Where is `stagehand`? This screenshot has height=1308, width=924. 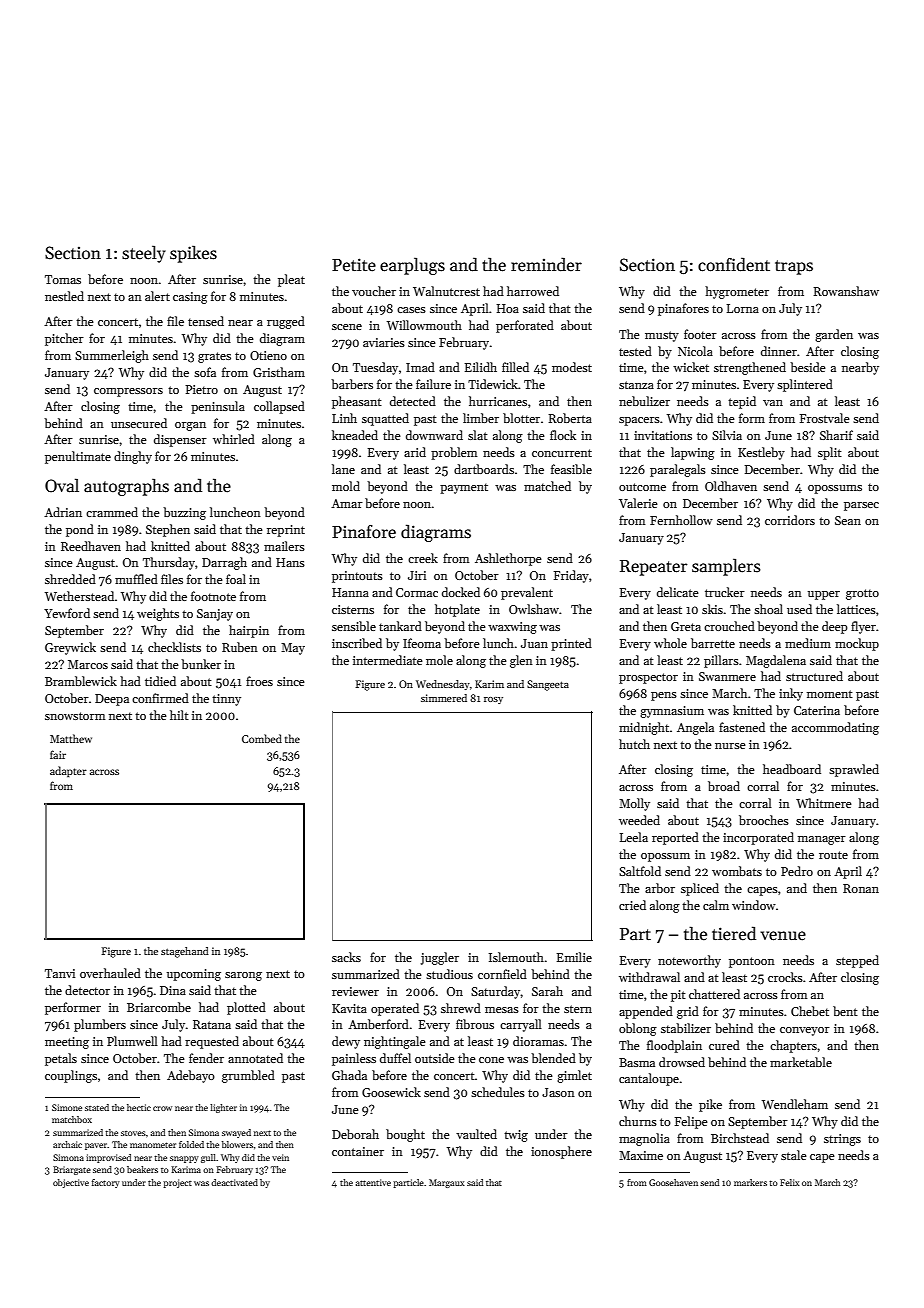
stagehand is located at coordinates (185, 952).
